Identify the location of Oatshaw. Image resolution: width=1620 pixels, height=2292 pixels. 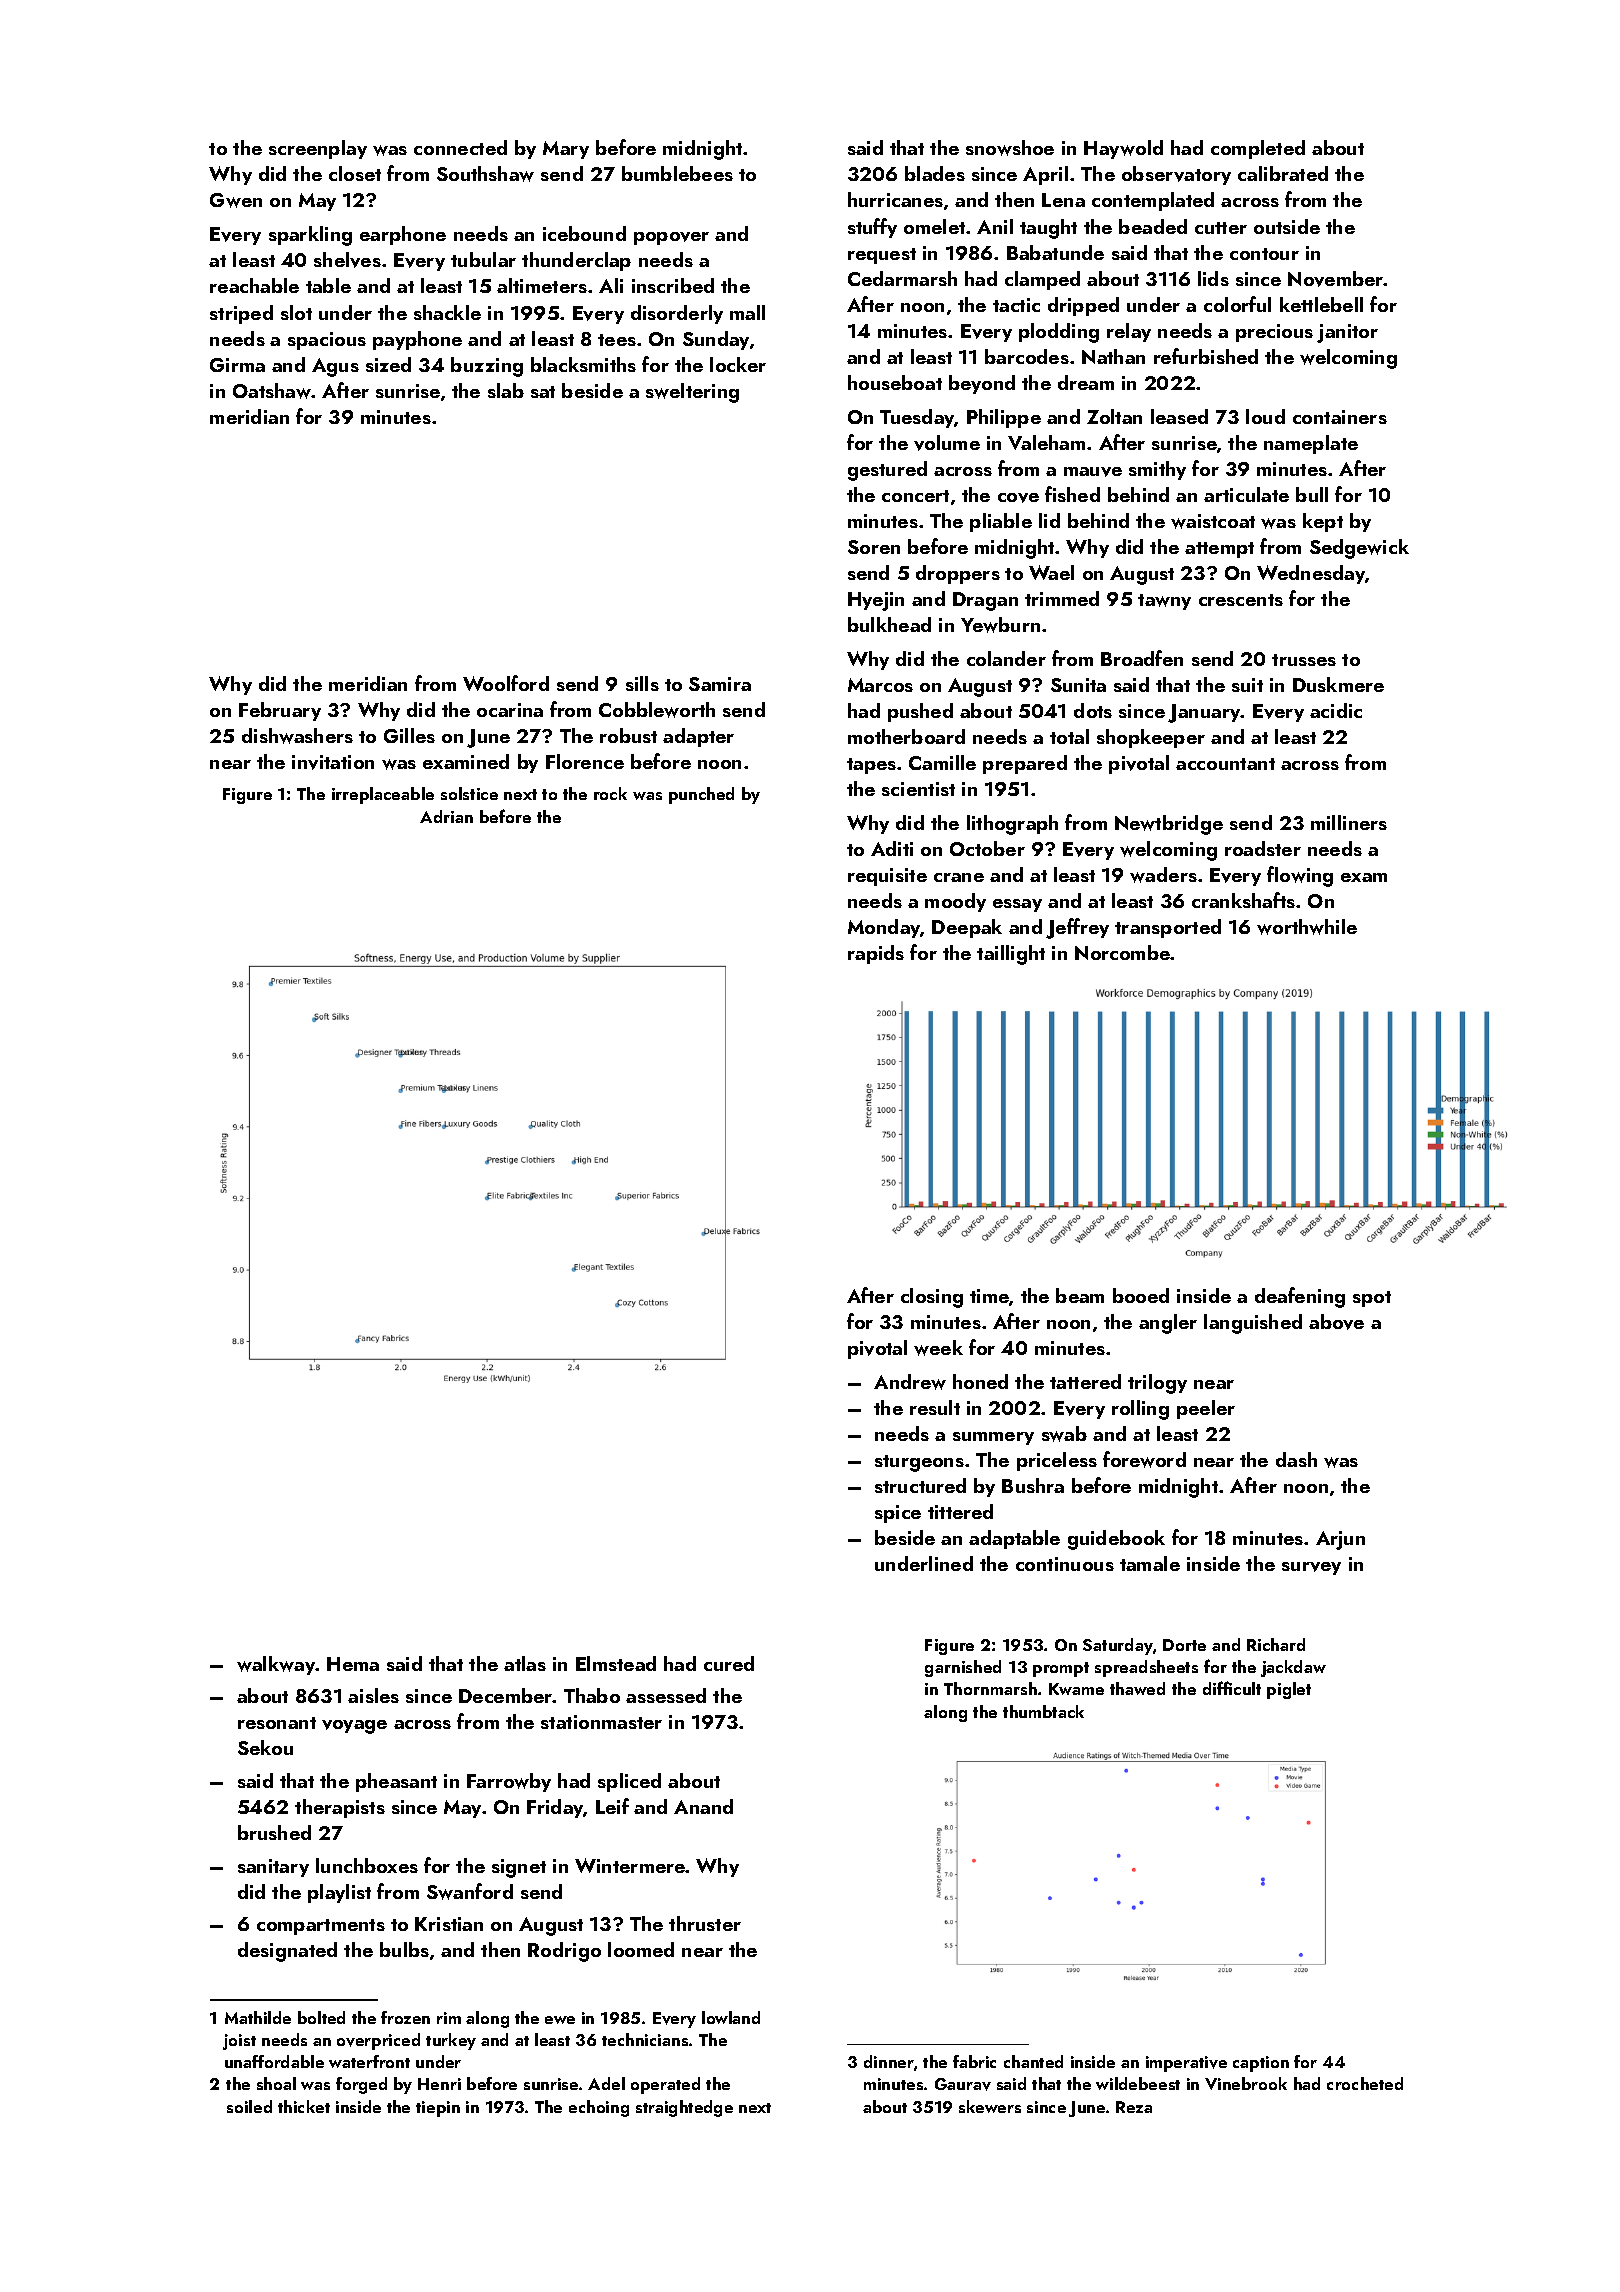
(272, 391).
